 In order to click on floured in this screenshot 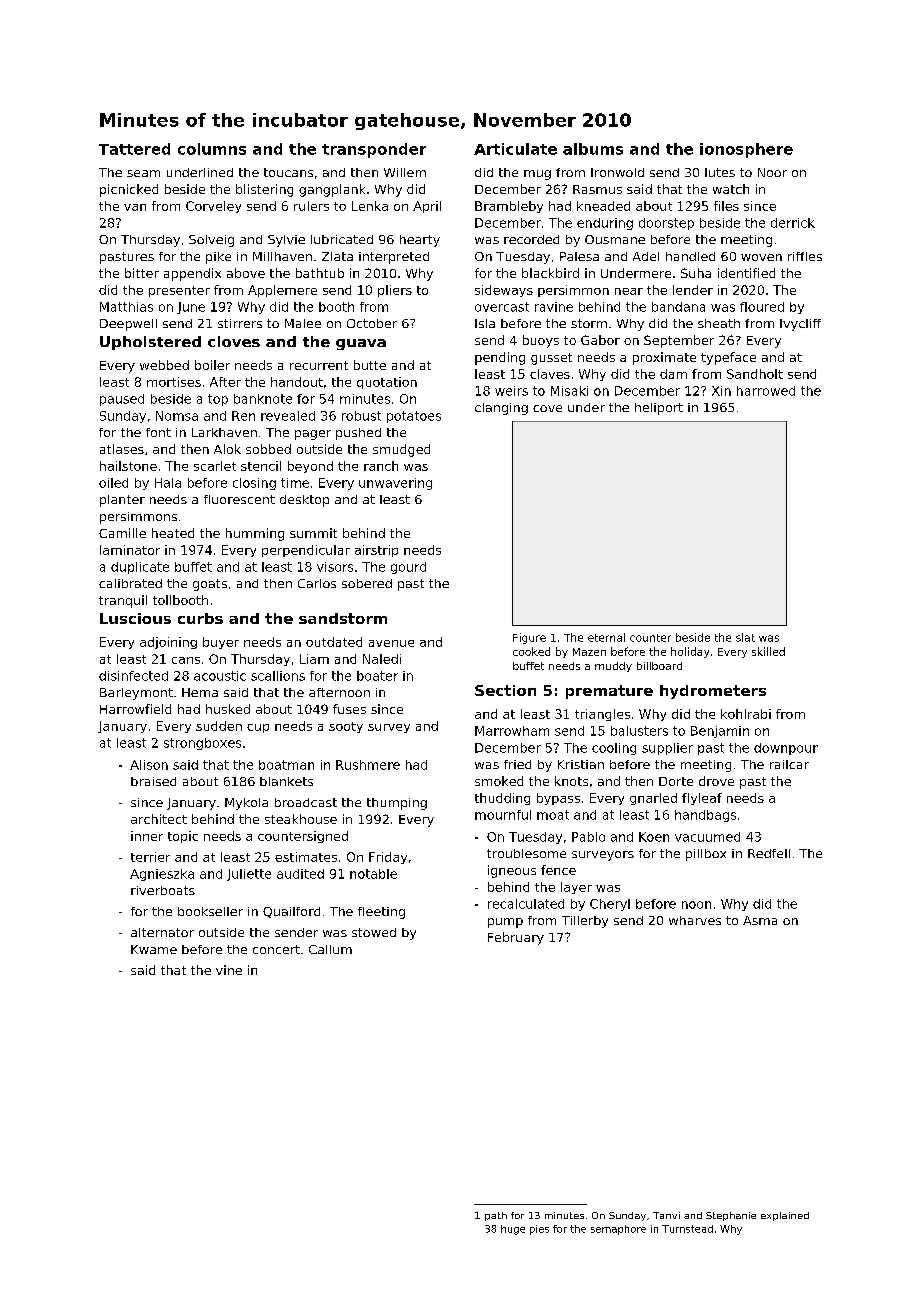, I will do `click(762, 307)`.
